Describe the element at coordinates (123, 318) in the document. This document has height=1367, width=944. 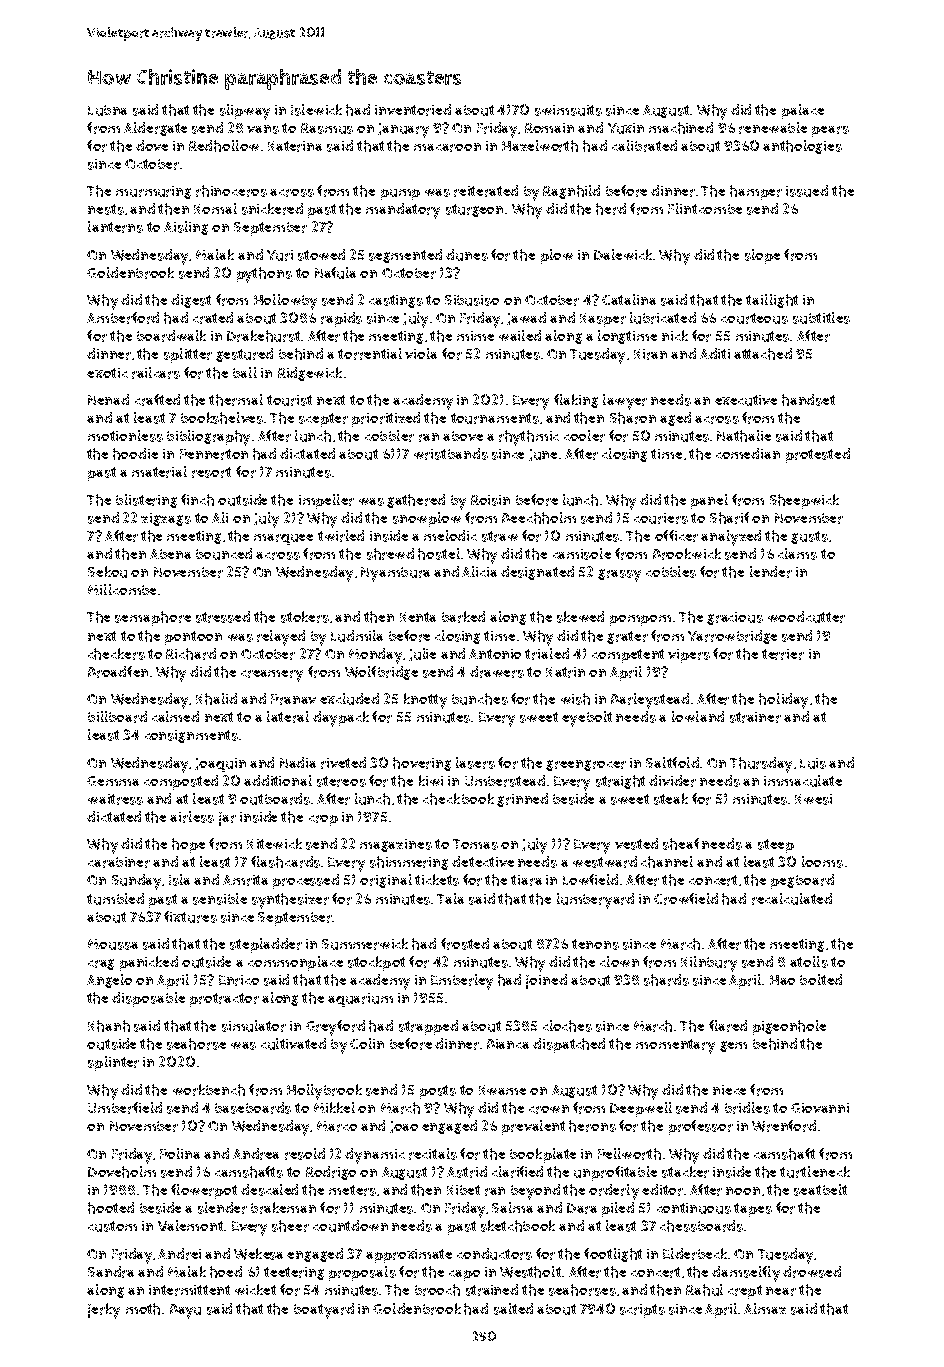
I see `Amberford` at that location.
